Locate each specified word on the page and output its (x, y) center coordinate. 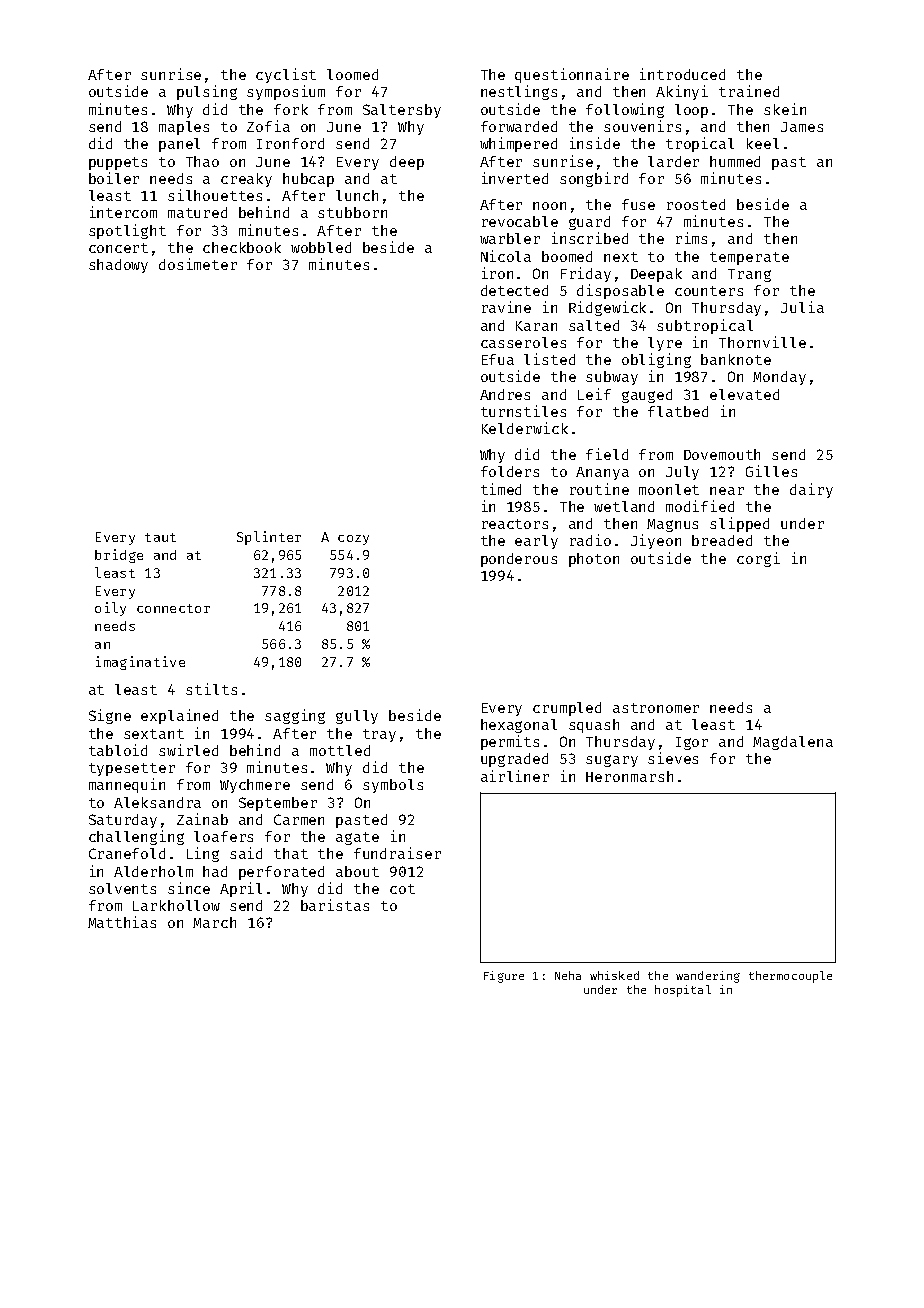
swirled (188, 750)
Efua (498, 359)
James (802, 127)
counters (709, 291)
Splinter (269, 538)
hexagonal (519, 726)
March (214, 922)
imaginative (140, 663)
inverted (515, 178)
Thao (202, 161)
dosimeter (198, 264)
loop (691, 111)
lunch (357, 195)
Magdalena (793, 743)
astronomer (656, 708)
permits (510, 742)
